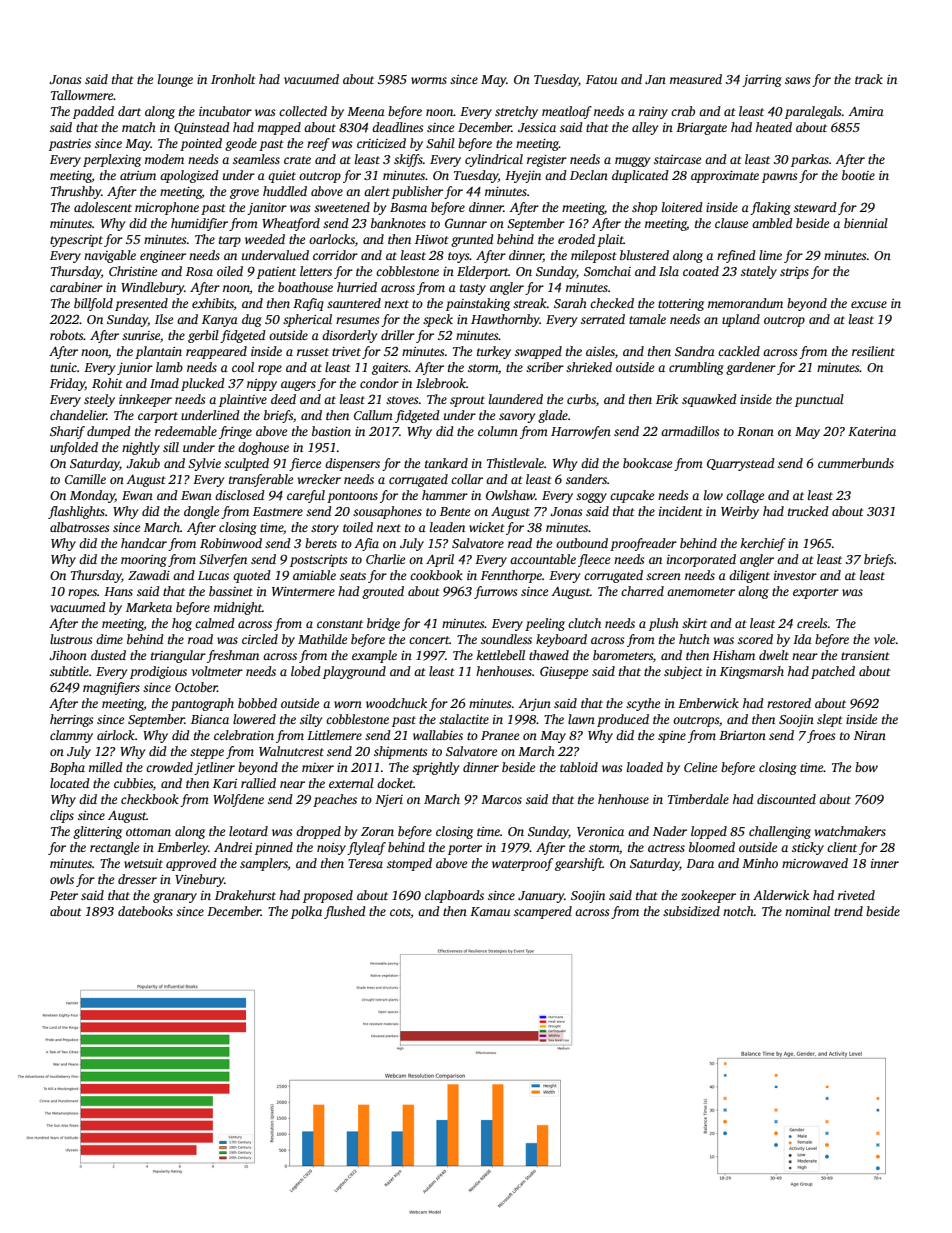 The image size is (952, 1233). What do you see at coordinates (466, 223) in the document?
I see `Gunnar` at bounding box center [466, 223].
